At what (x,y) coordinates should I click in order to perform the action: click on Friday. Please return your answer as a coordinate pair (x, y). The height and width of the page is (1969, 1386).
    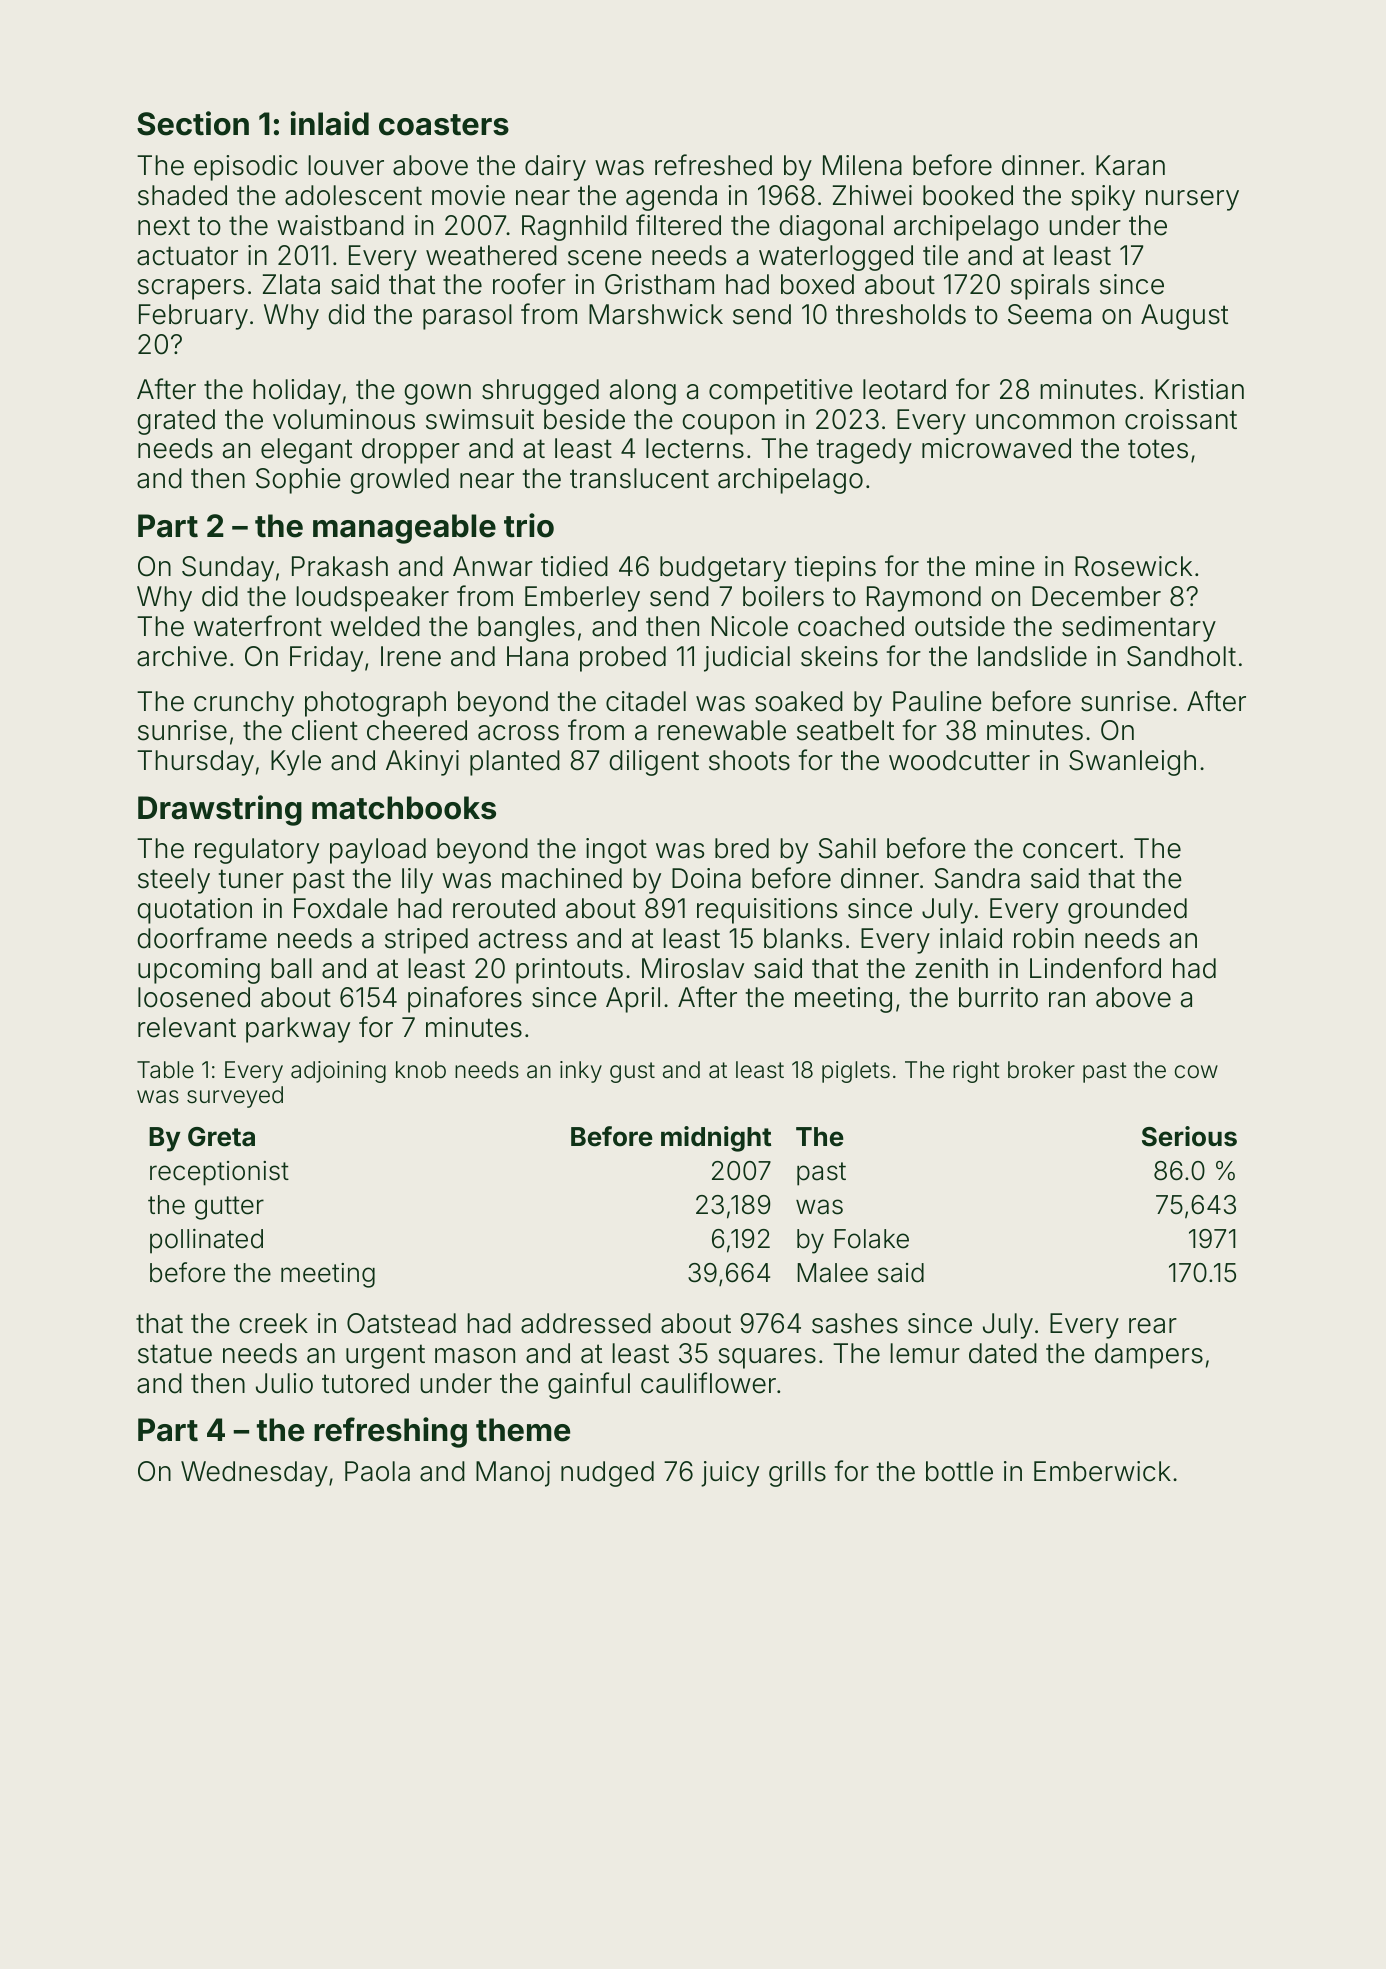
    Looking at the image, I should click on (326, 659).
